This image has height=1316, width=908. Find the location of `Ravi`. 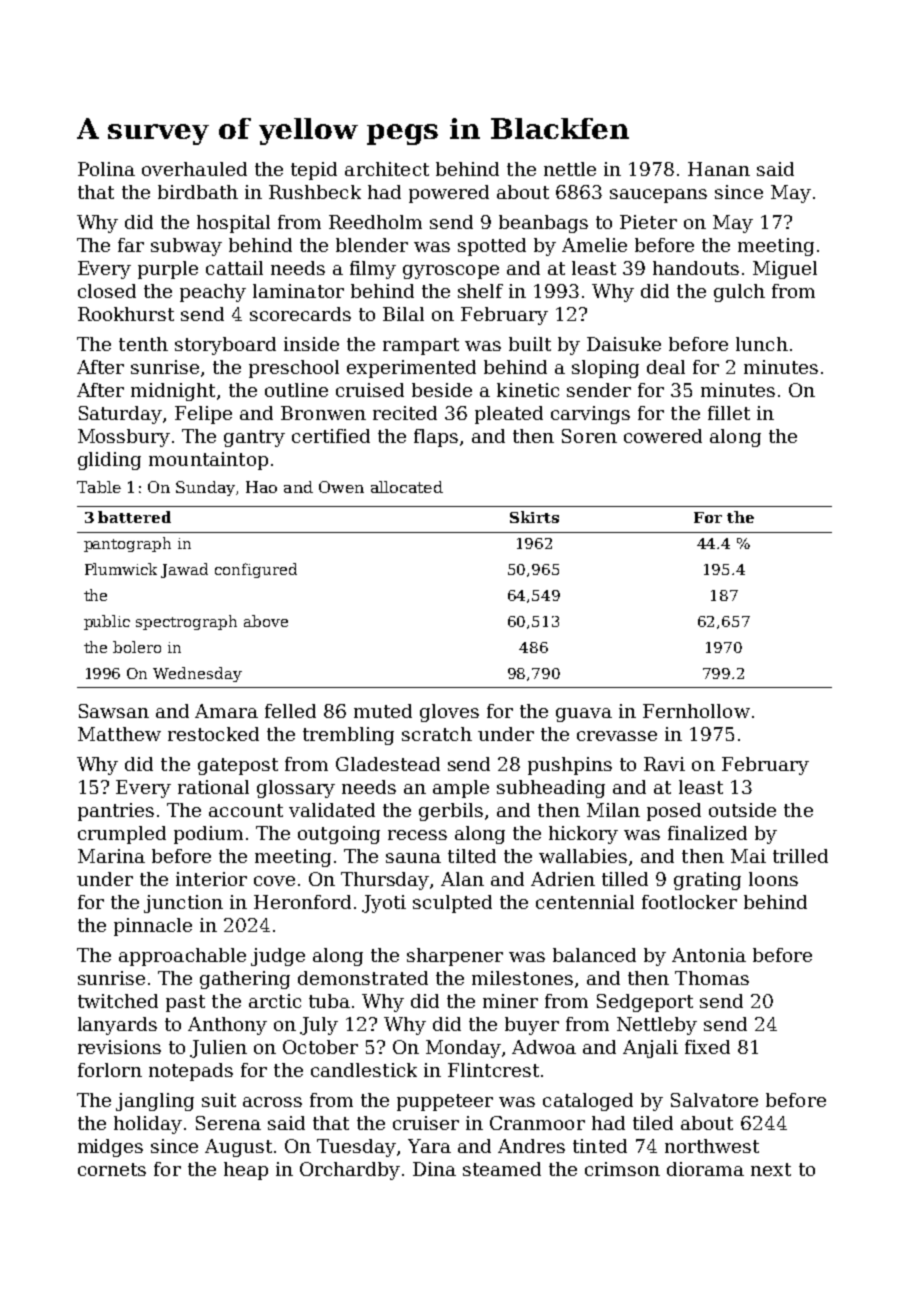

Ravi is located at coordinates (664, 764).
